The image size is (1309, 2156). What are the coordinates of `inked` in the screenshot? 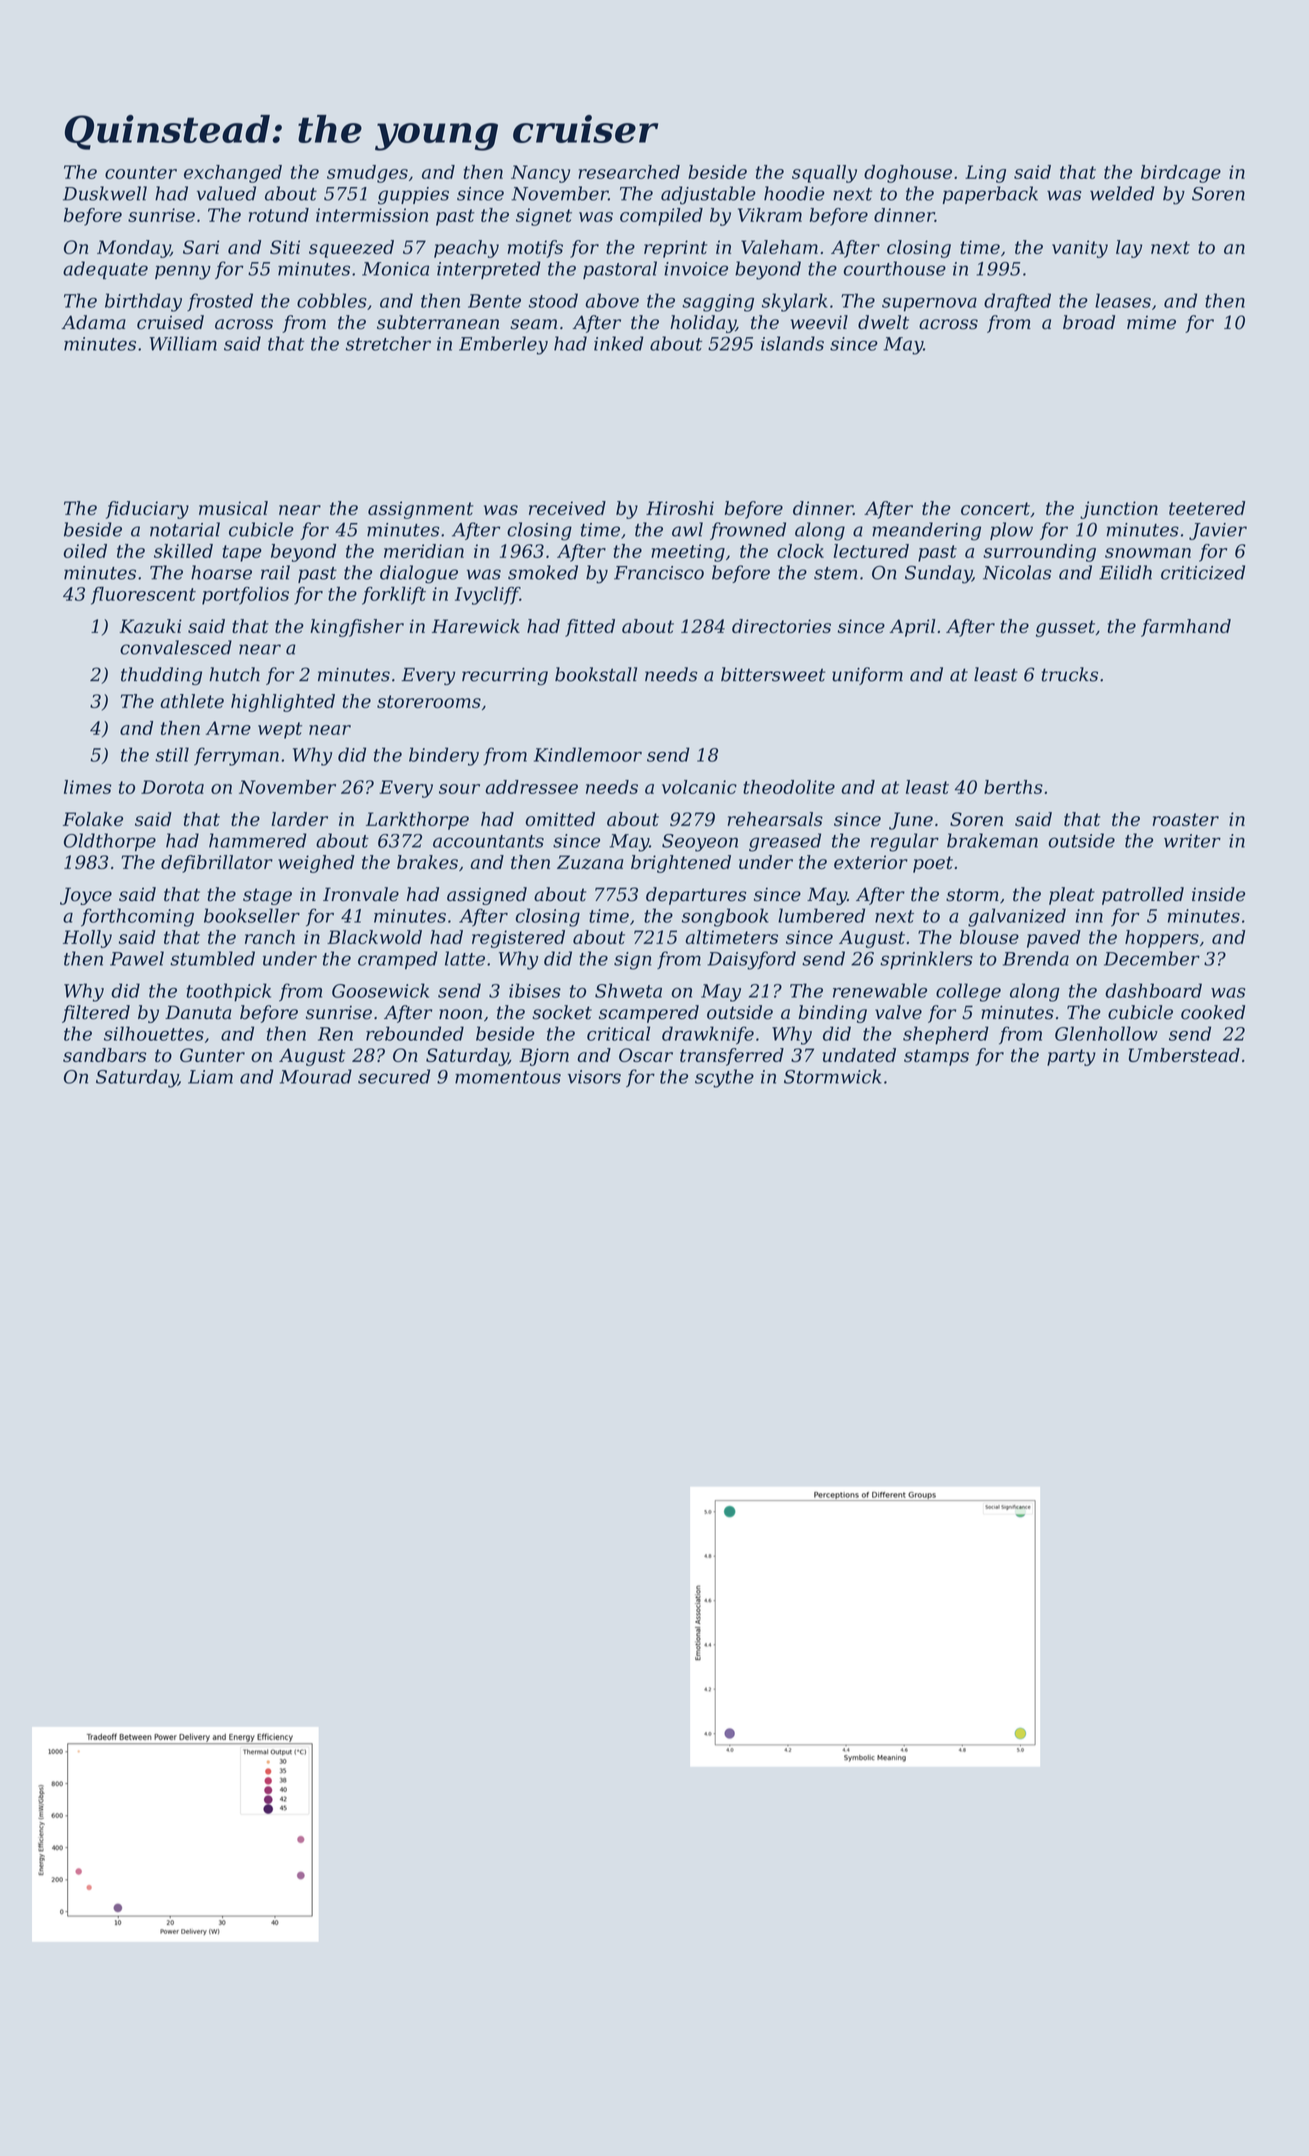 It's located at (619, 343).
